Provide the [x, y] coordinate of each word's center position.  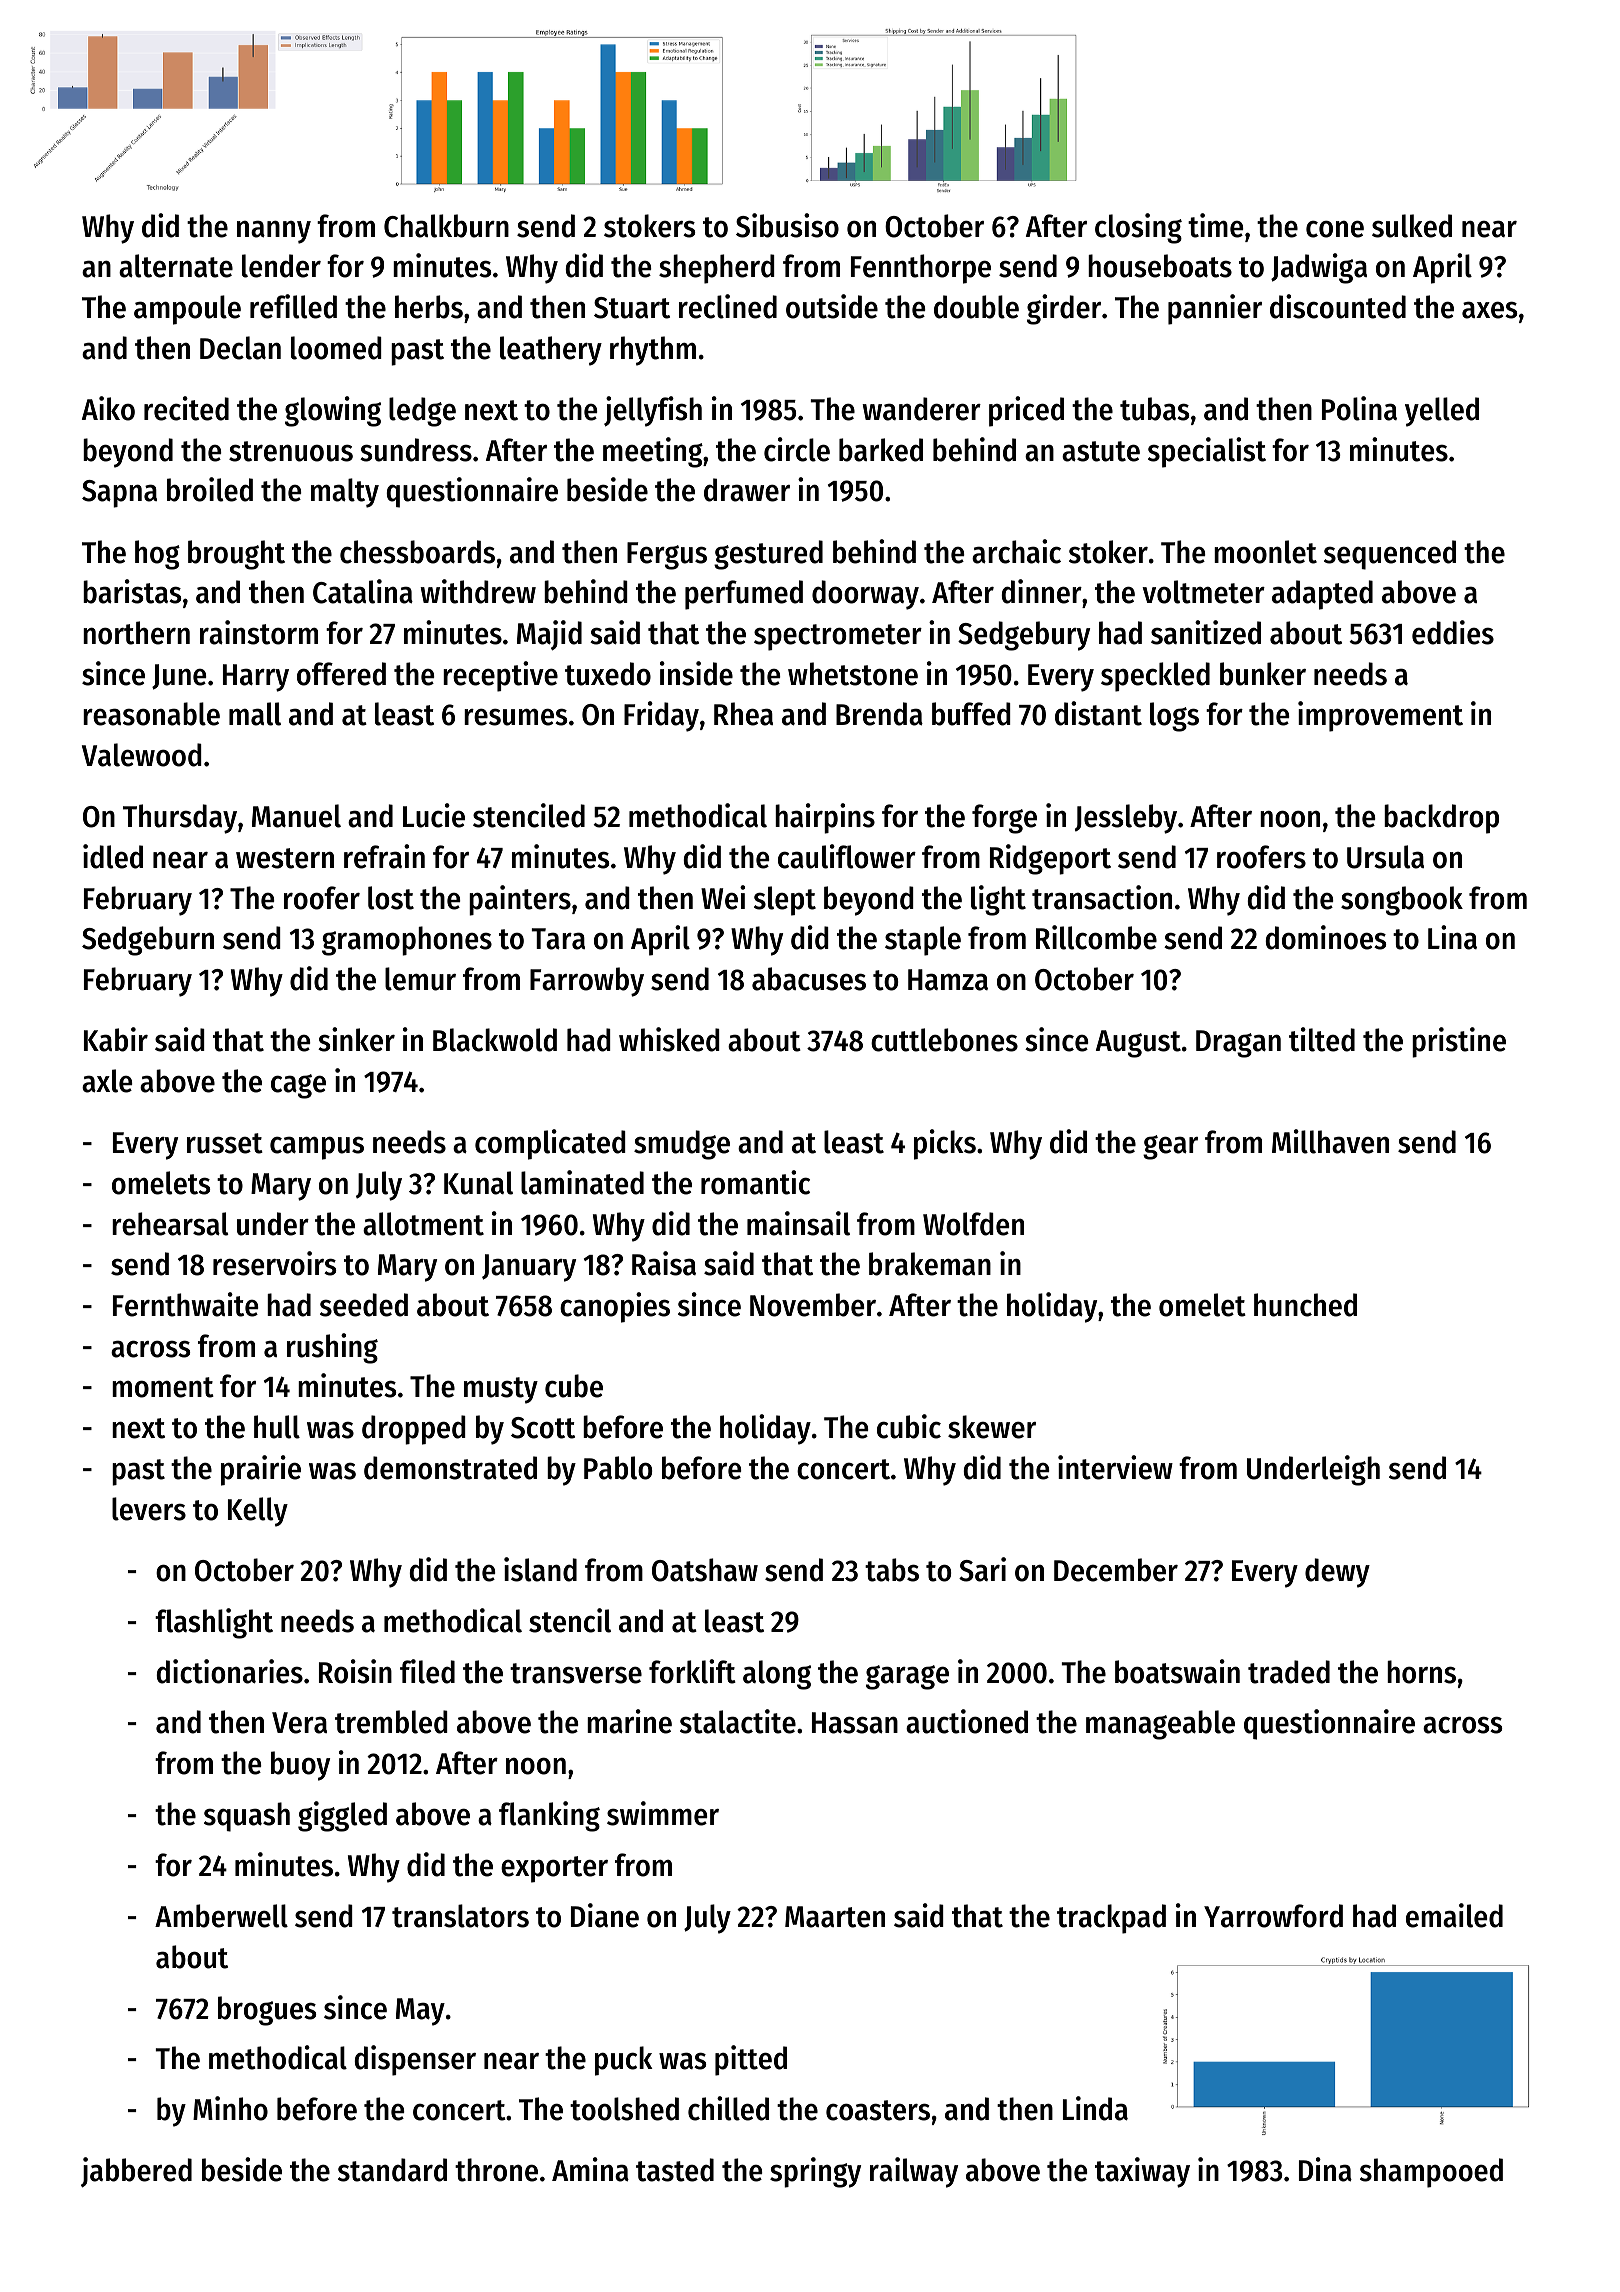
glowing [333, 411]
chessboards [417, 552]
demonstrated [450, 1468]
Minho [230, 2108]
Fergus [667, 556]
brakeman [930, 1264]
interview [1115, 1467]
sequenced [1390, 555]
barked [881, 450]
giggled [342, 1816]
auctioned [967, 1721]
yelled [1442, 412]
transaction [1102, 897]
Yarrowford [1273, 1916]
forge [1004, 819]
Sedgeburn [148, 941]
